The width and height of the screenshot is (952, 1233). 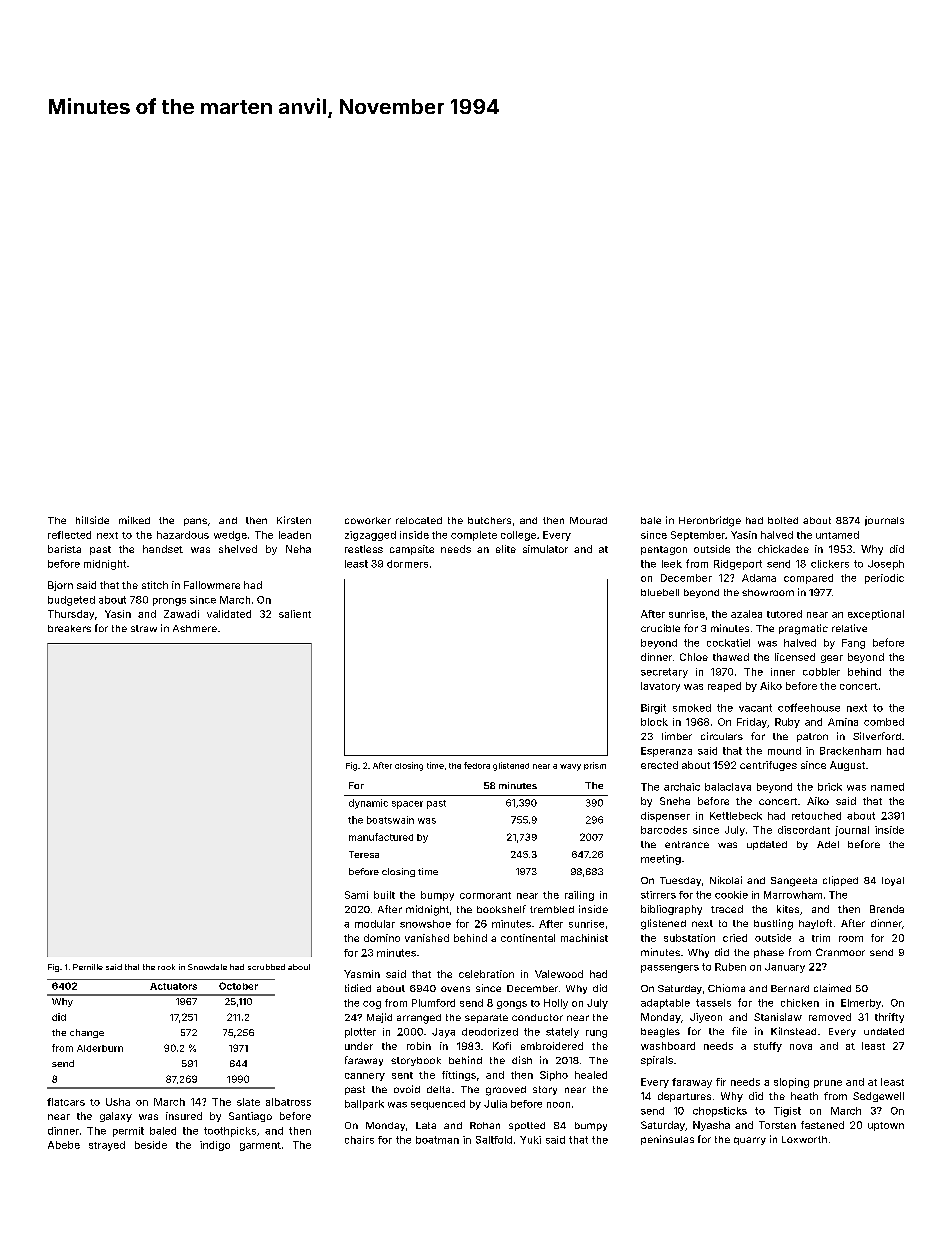 What do you see at coordinates (144, 628) in the screenshot?
I see `straw` at bounding box center [144, 628].
